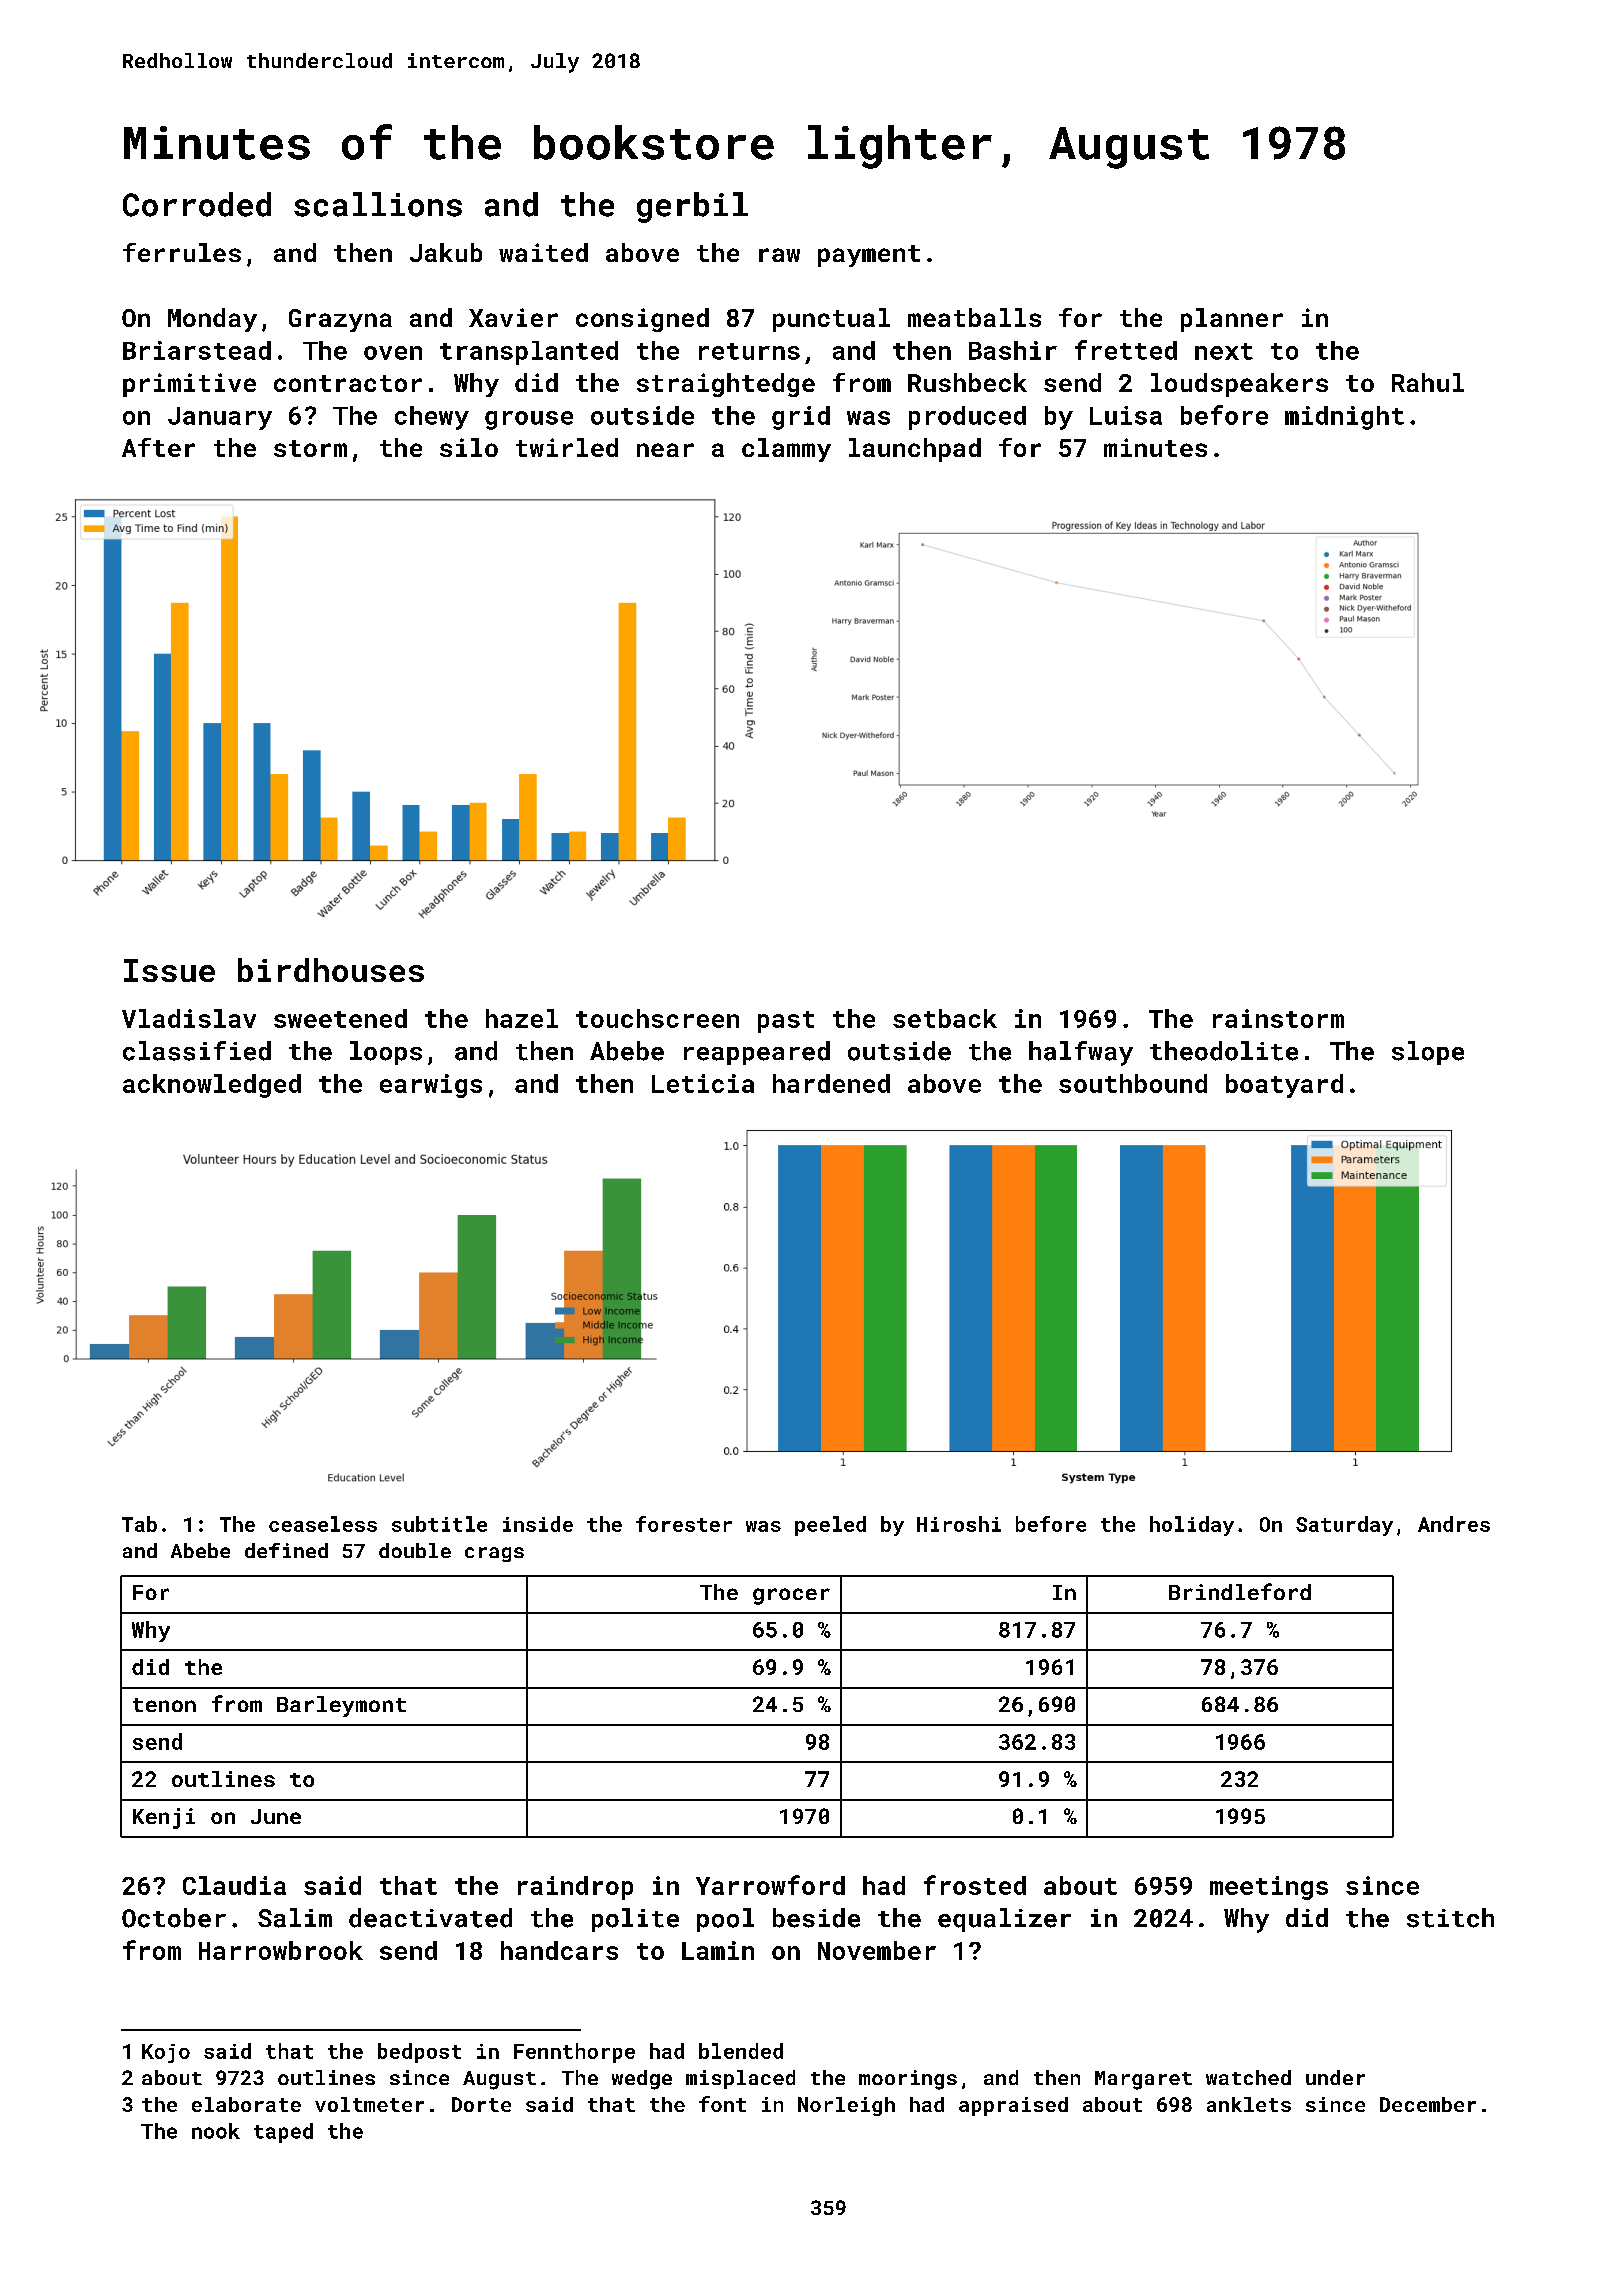 Image resolution: width=1620 pixels, height=2292 pixels. Describe the element at coordinates (182, 252) in the screenshot. I see `ferrules` at that location.
